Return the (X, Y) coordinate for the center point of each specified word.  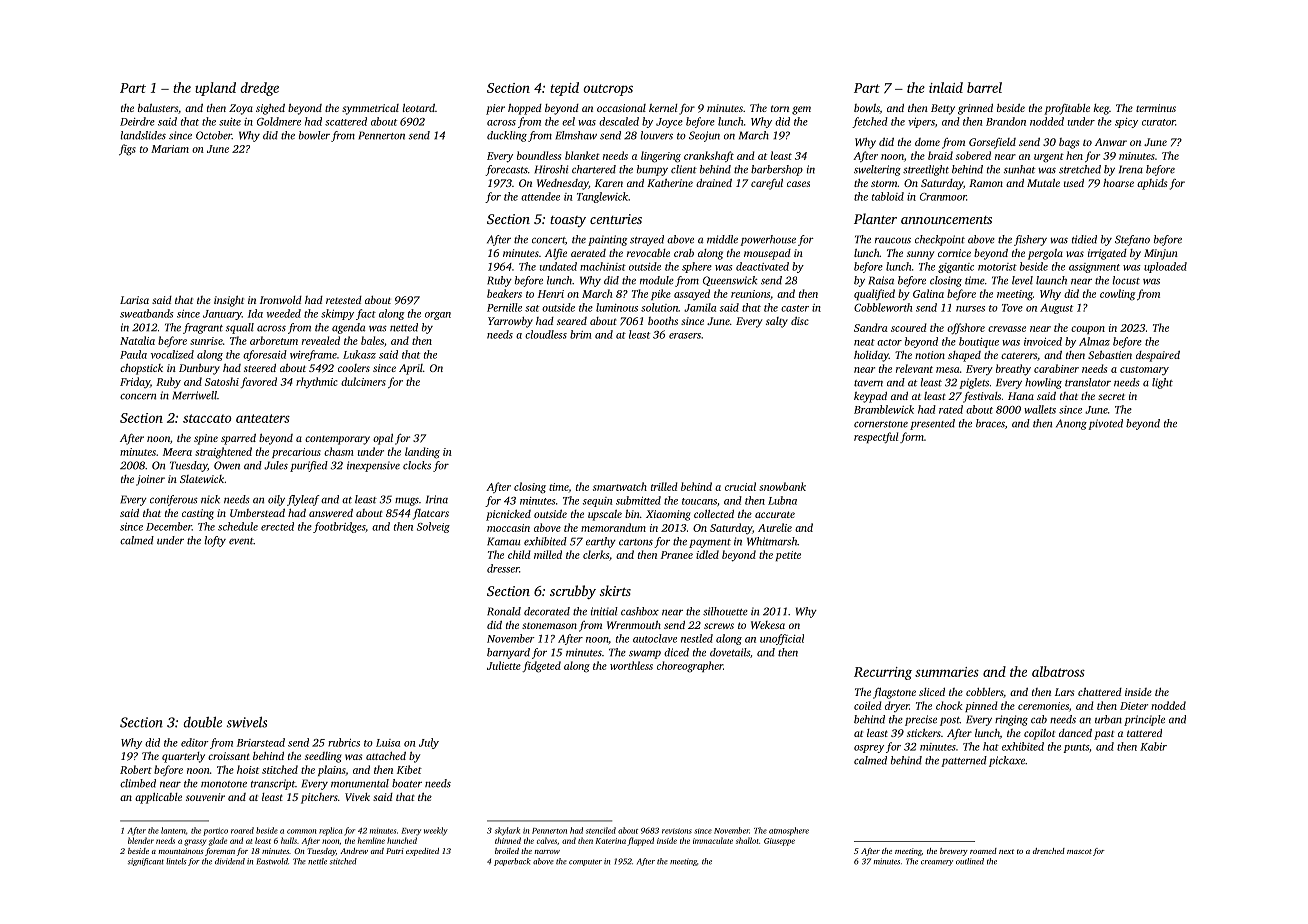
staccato (207, 418)
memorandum (613, 527)
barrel (984, 87)
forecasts (506, 170)
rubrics (344, 742)
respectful (876, 437)
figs (127, 150)
